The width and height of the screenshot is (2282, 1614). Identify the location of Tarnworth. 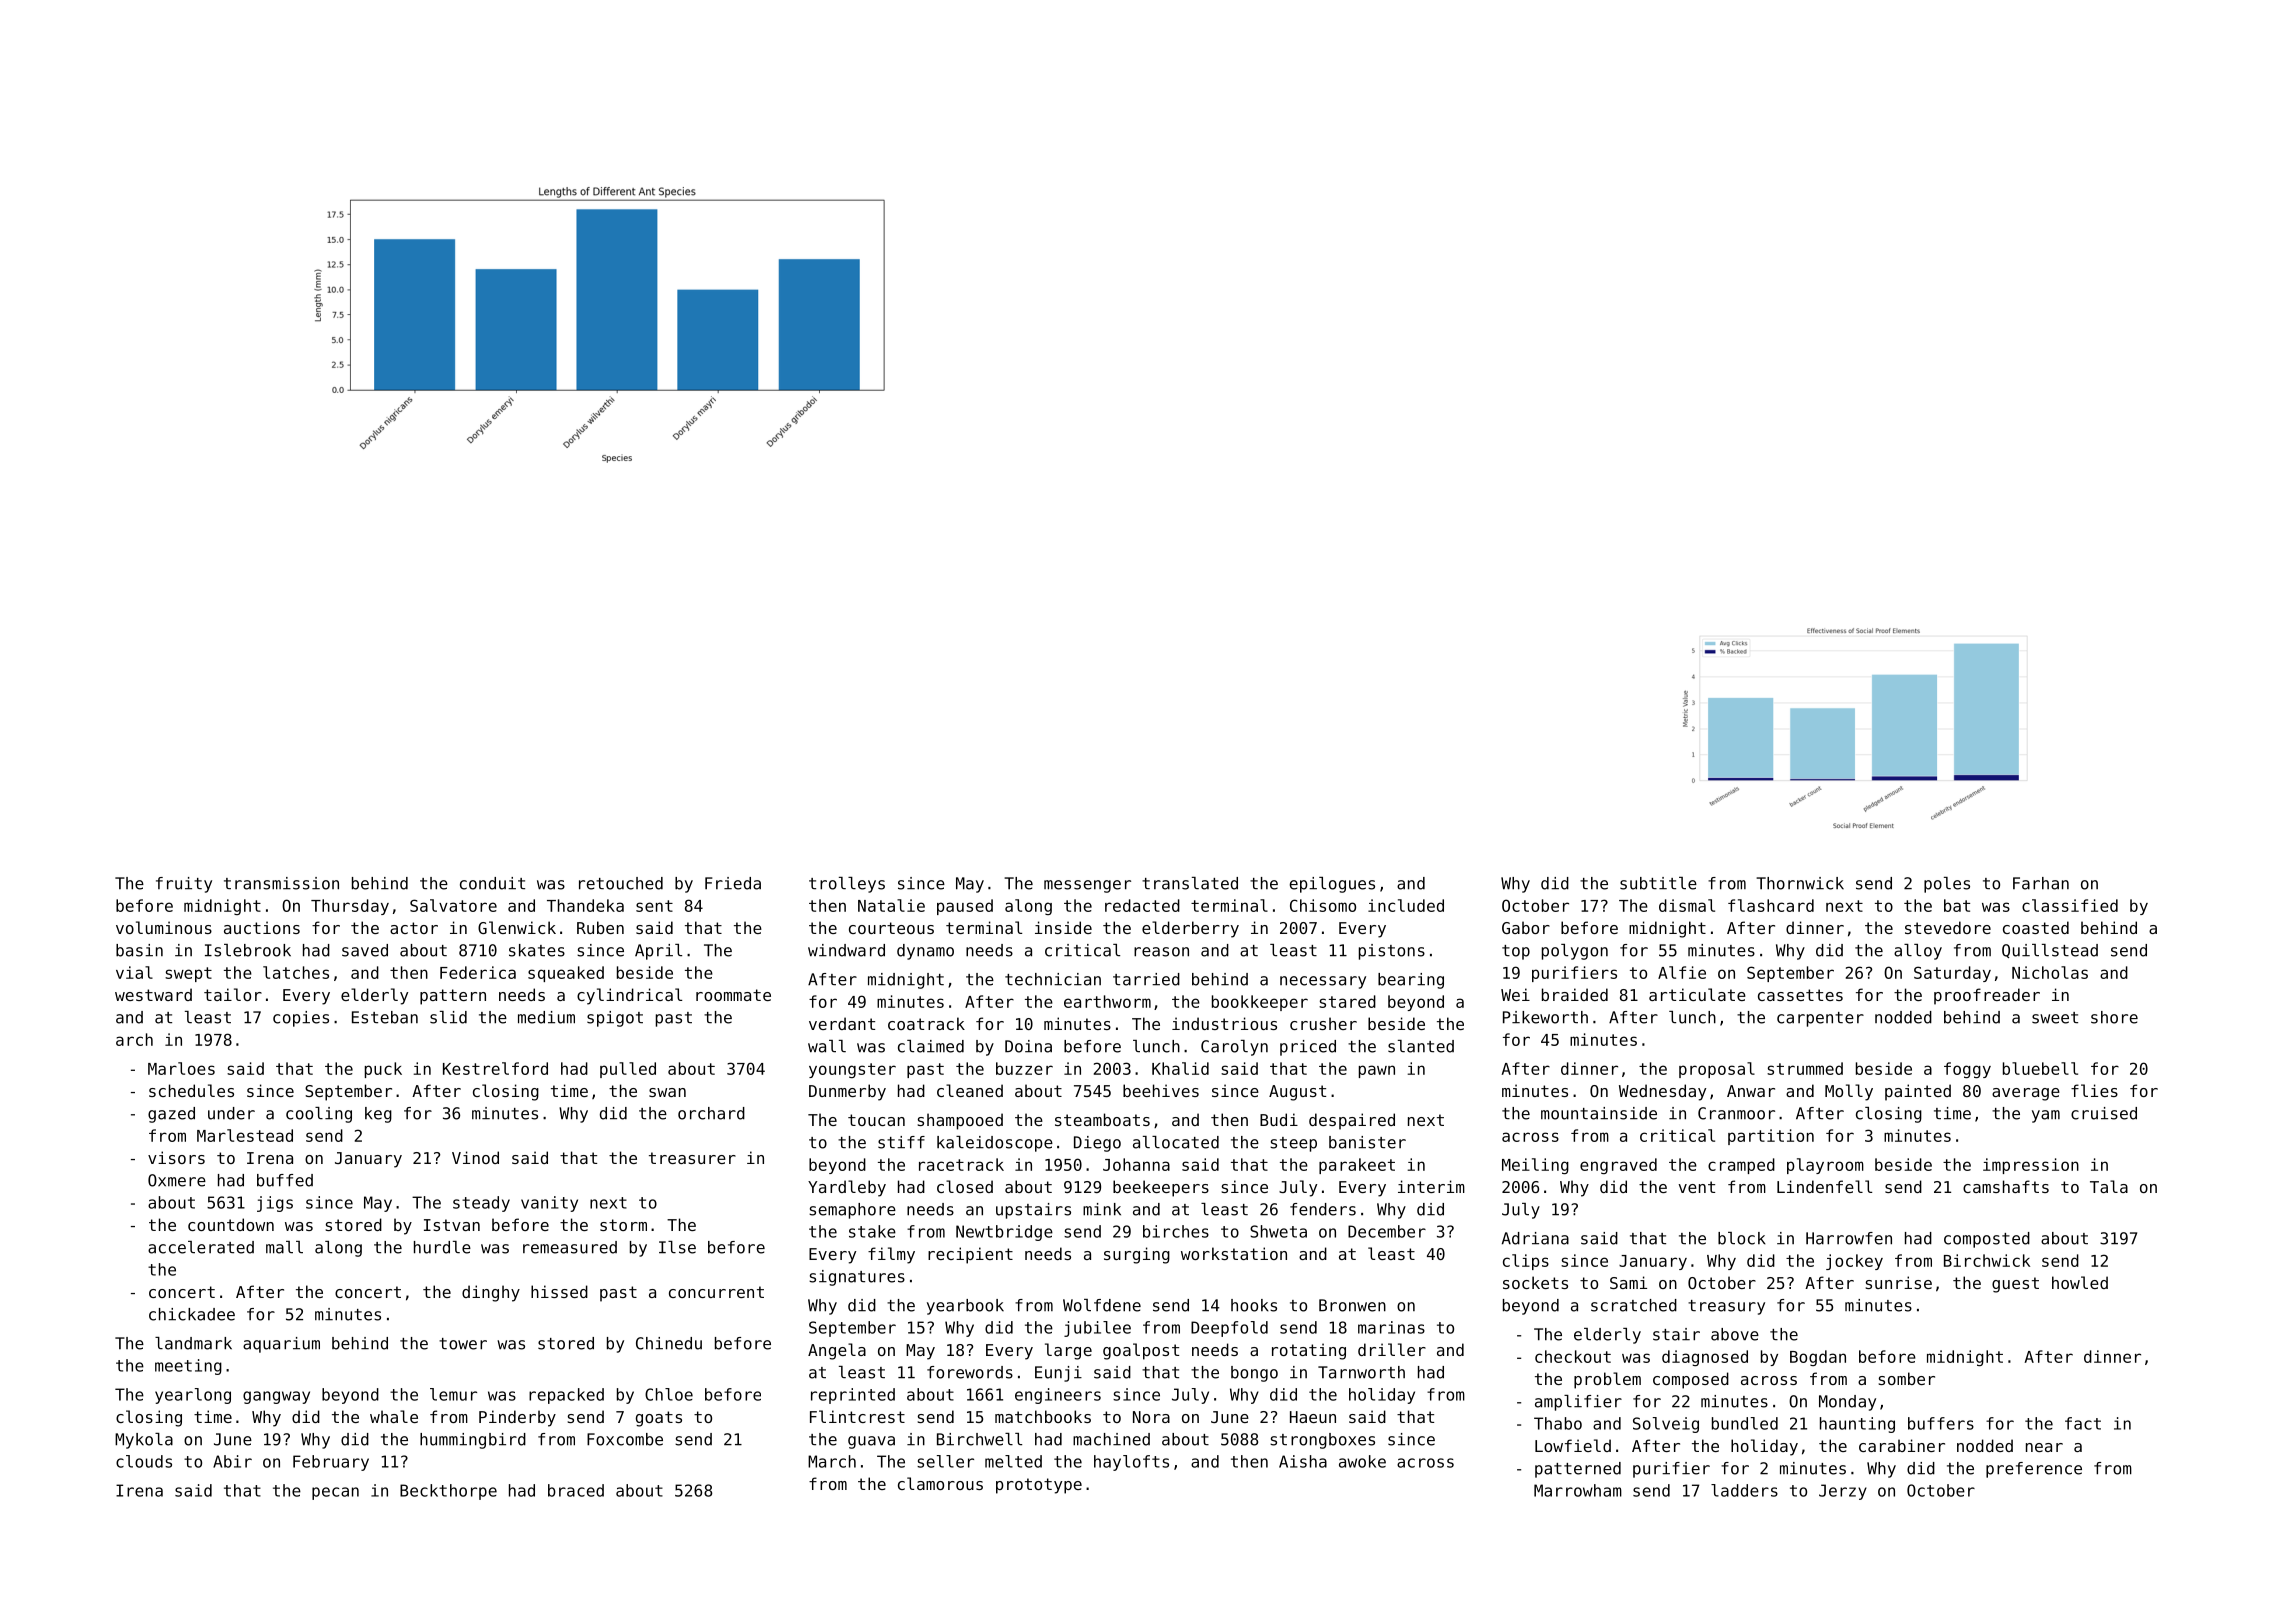
(1361, 1372).
